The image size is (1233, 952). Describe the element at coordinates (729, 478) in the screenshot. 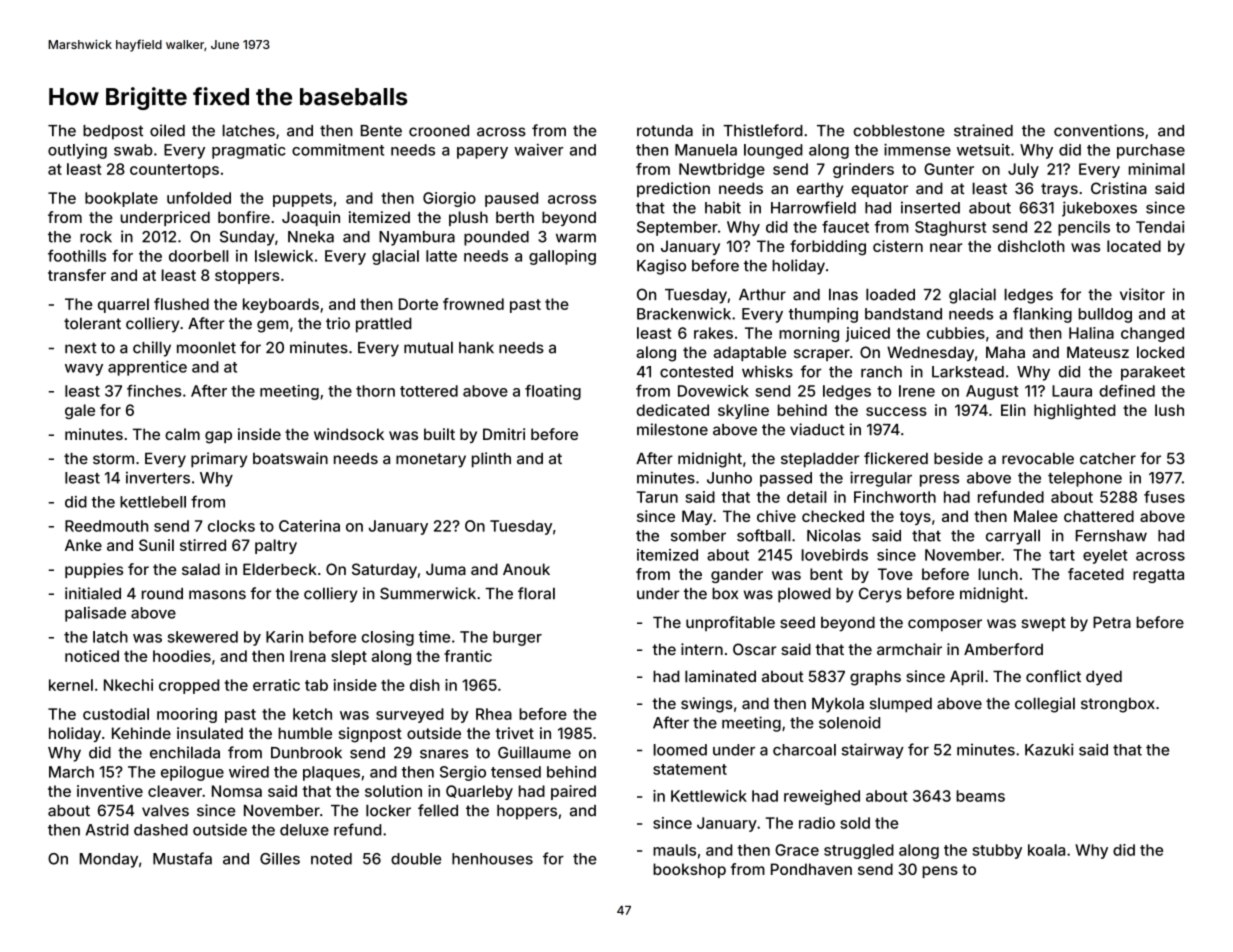

I see `Junho` at that location.
